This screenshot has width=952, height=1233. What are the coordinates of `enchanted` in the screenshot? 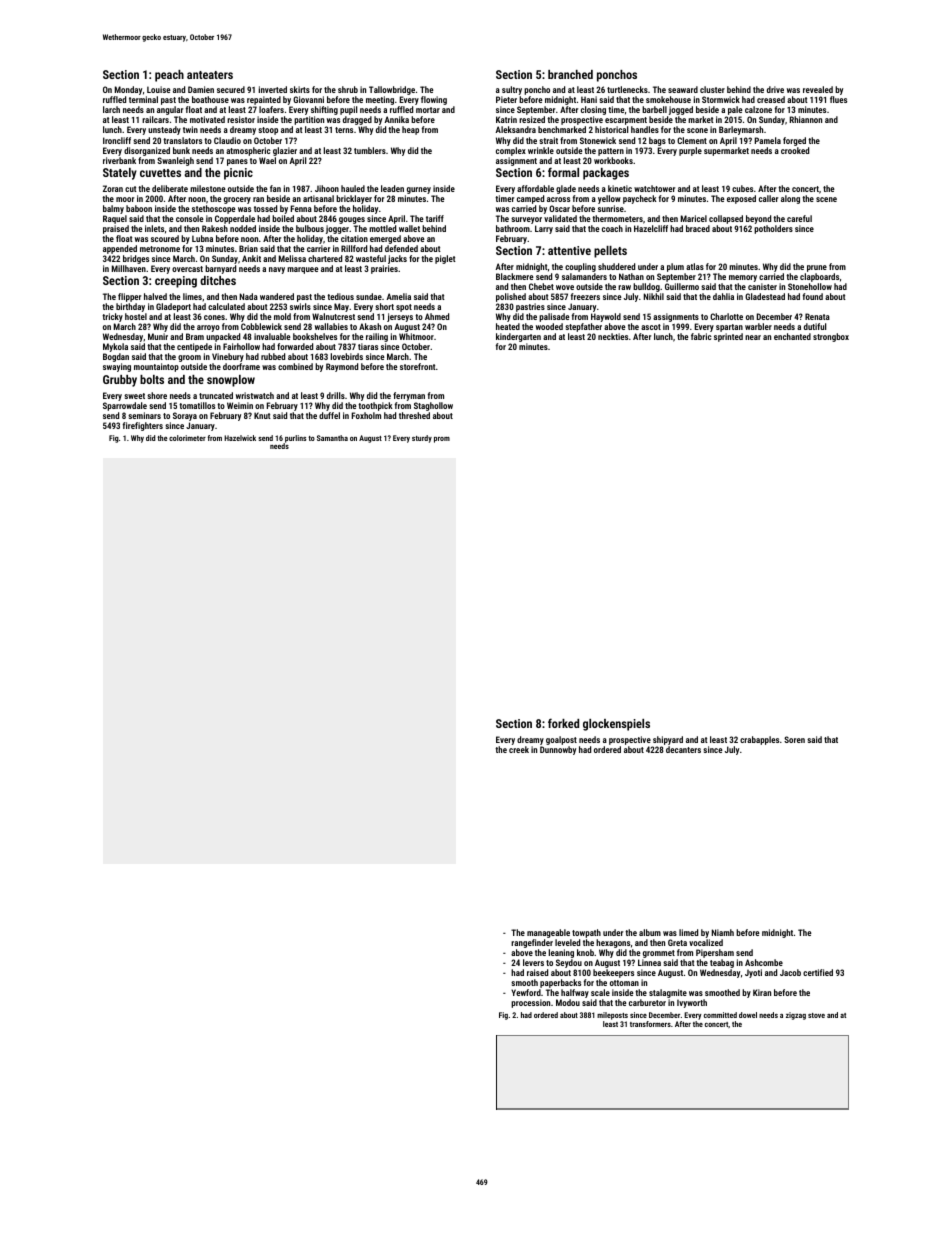 It's located at (792, 336).
